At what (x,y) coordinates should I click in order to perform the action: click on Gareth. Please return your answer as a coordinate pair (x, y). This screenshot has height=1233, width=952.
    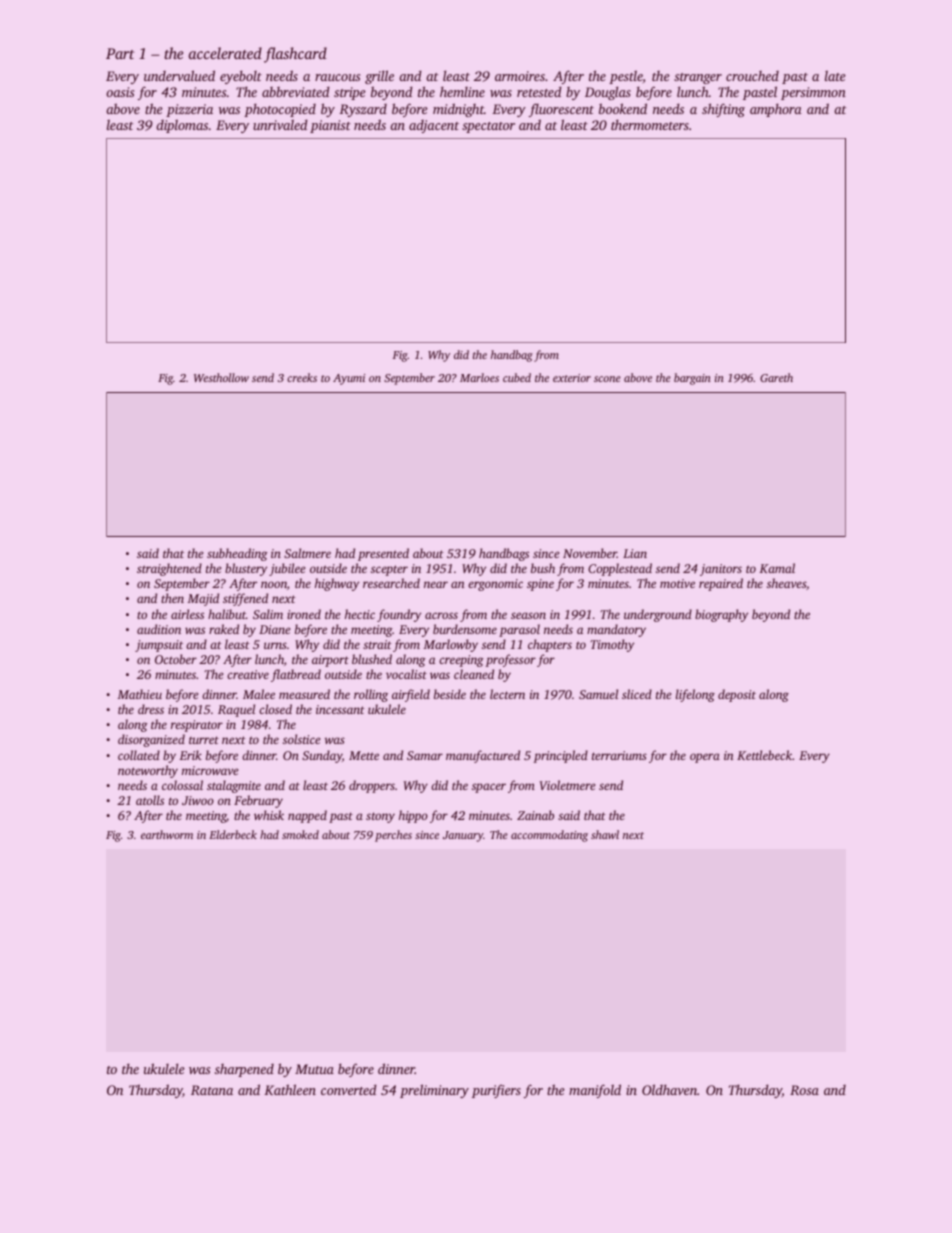
    Looking at the image, I should click on (776, 377).
